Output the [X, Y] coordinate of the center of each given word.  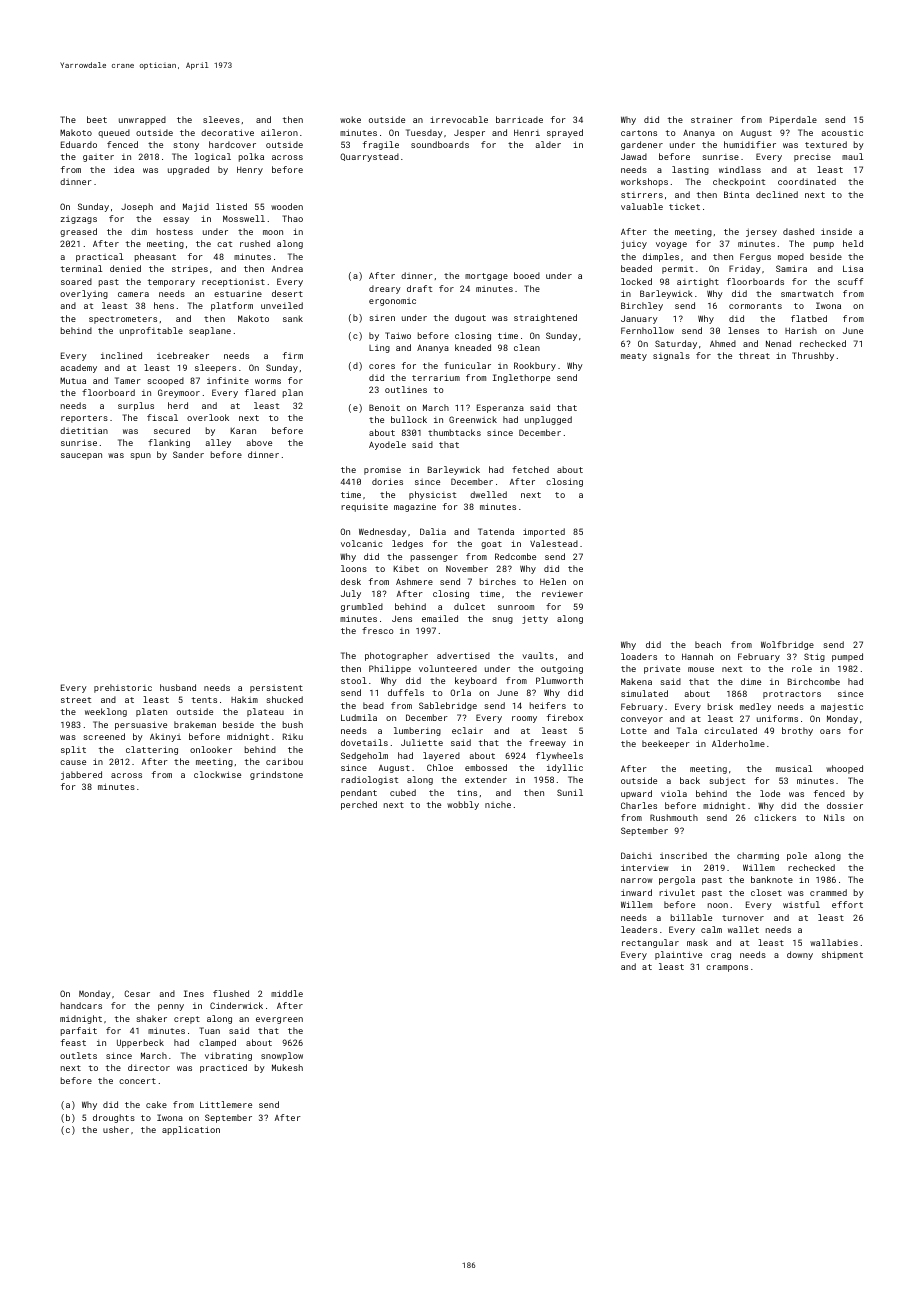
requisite [364, 507]
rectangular [650, 943]
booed [527, 275]
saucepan [81, 456]
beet [97, 119]
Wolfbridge [787, 645]
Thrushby [813, 356]
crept [187, 1020]
